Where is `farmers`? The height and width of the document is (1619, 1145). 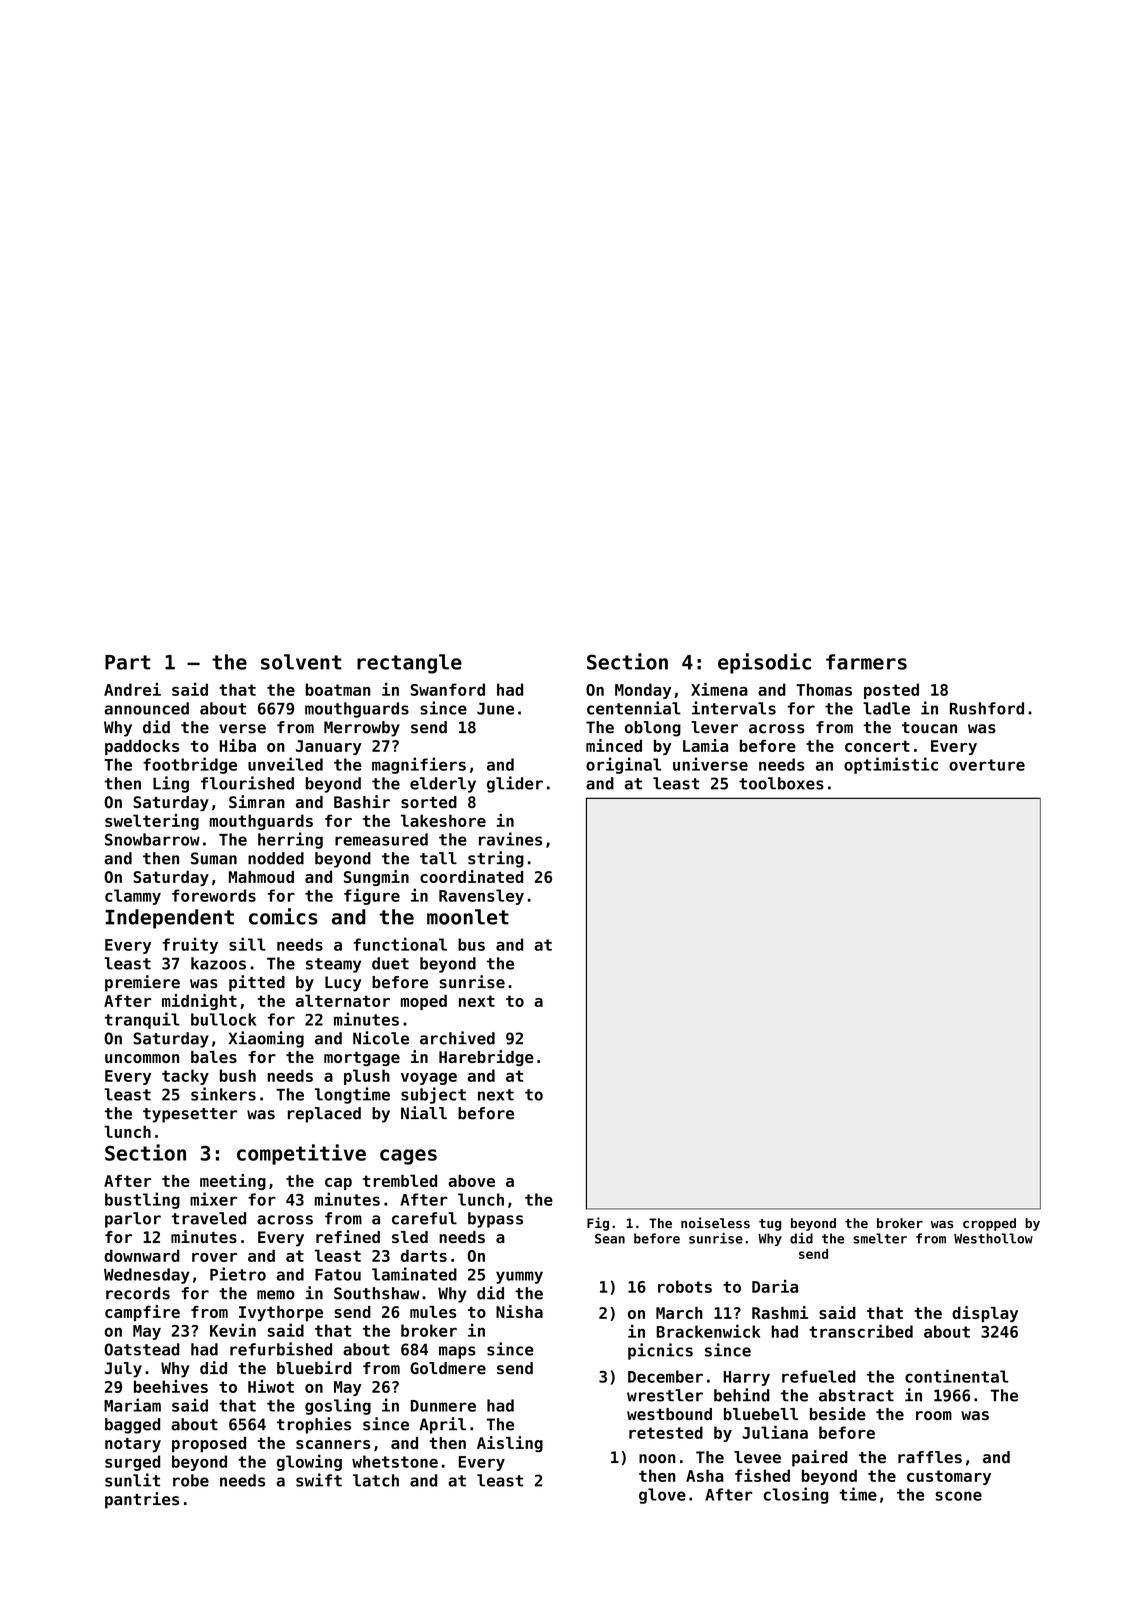
farmers is located at coordinates (866, 662).
